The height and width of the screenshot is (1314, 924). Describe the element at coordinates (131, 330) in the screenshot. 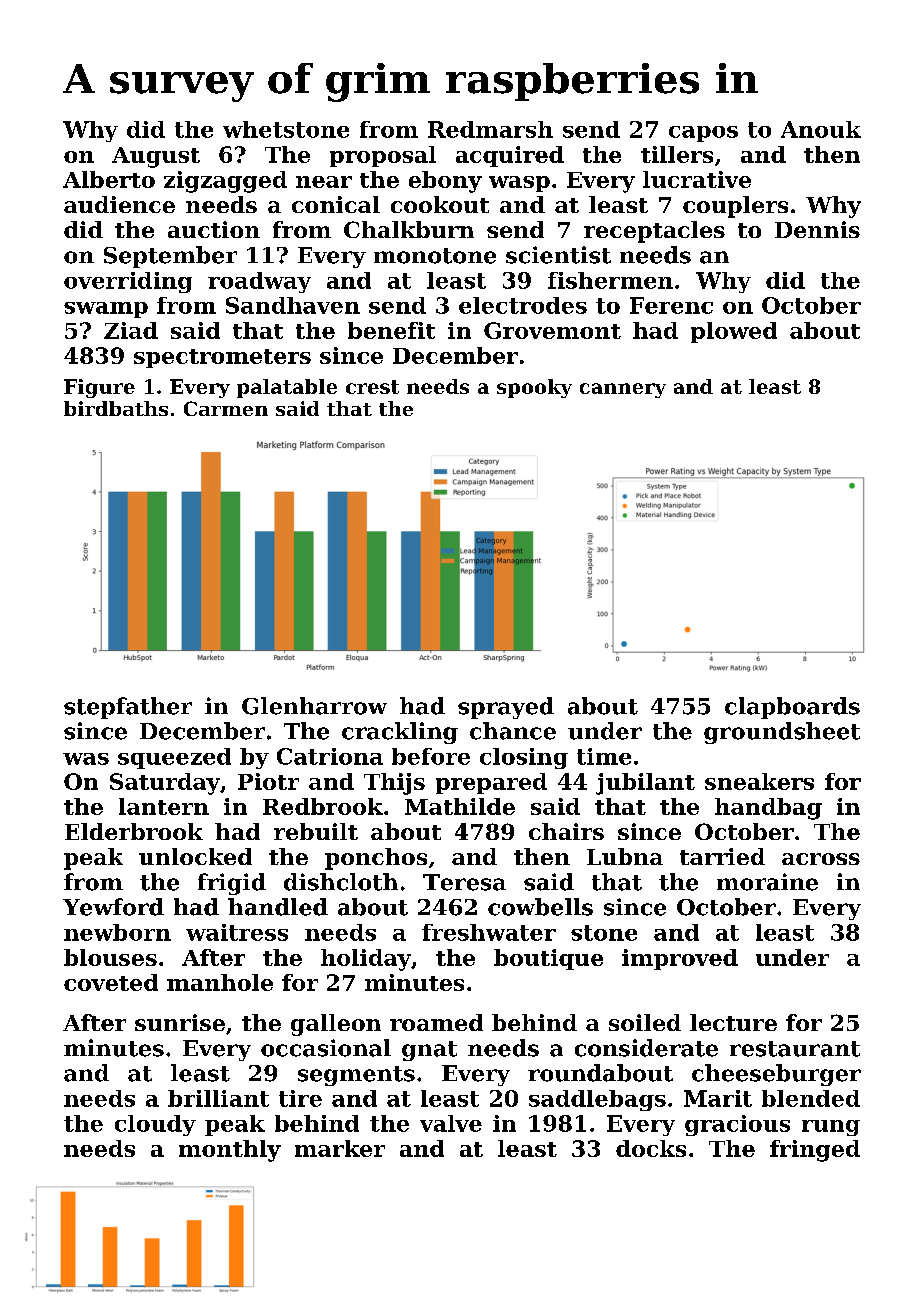

I see `Ziad` at that location.
